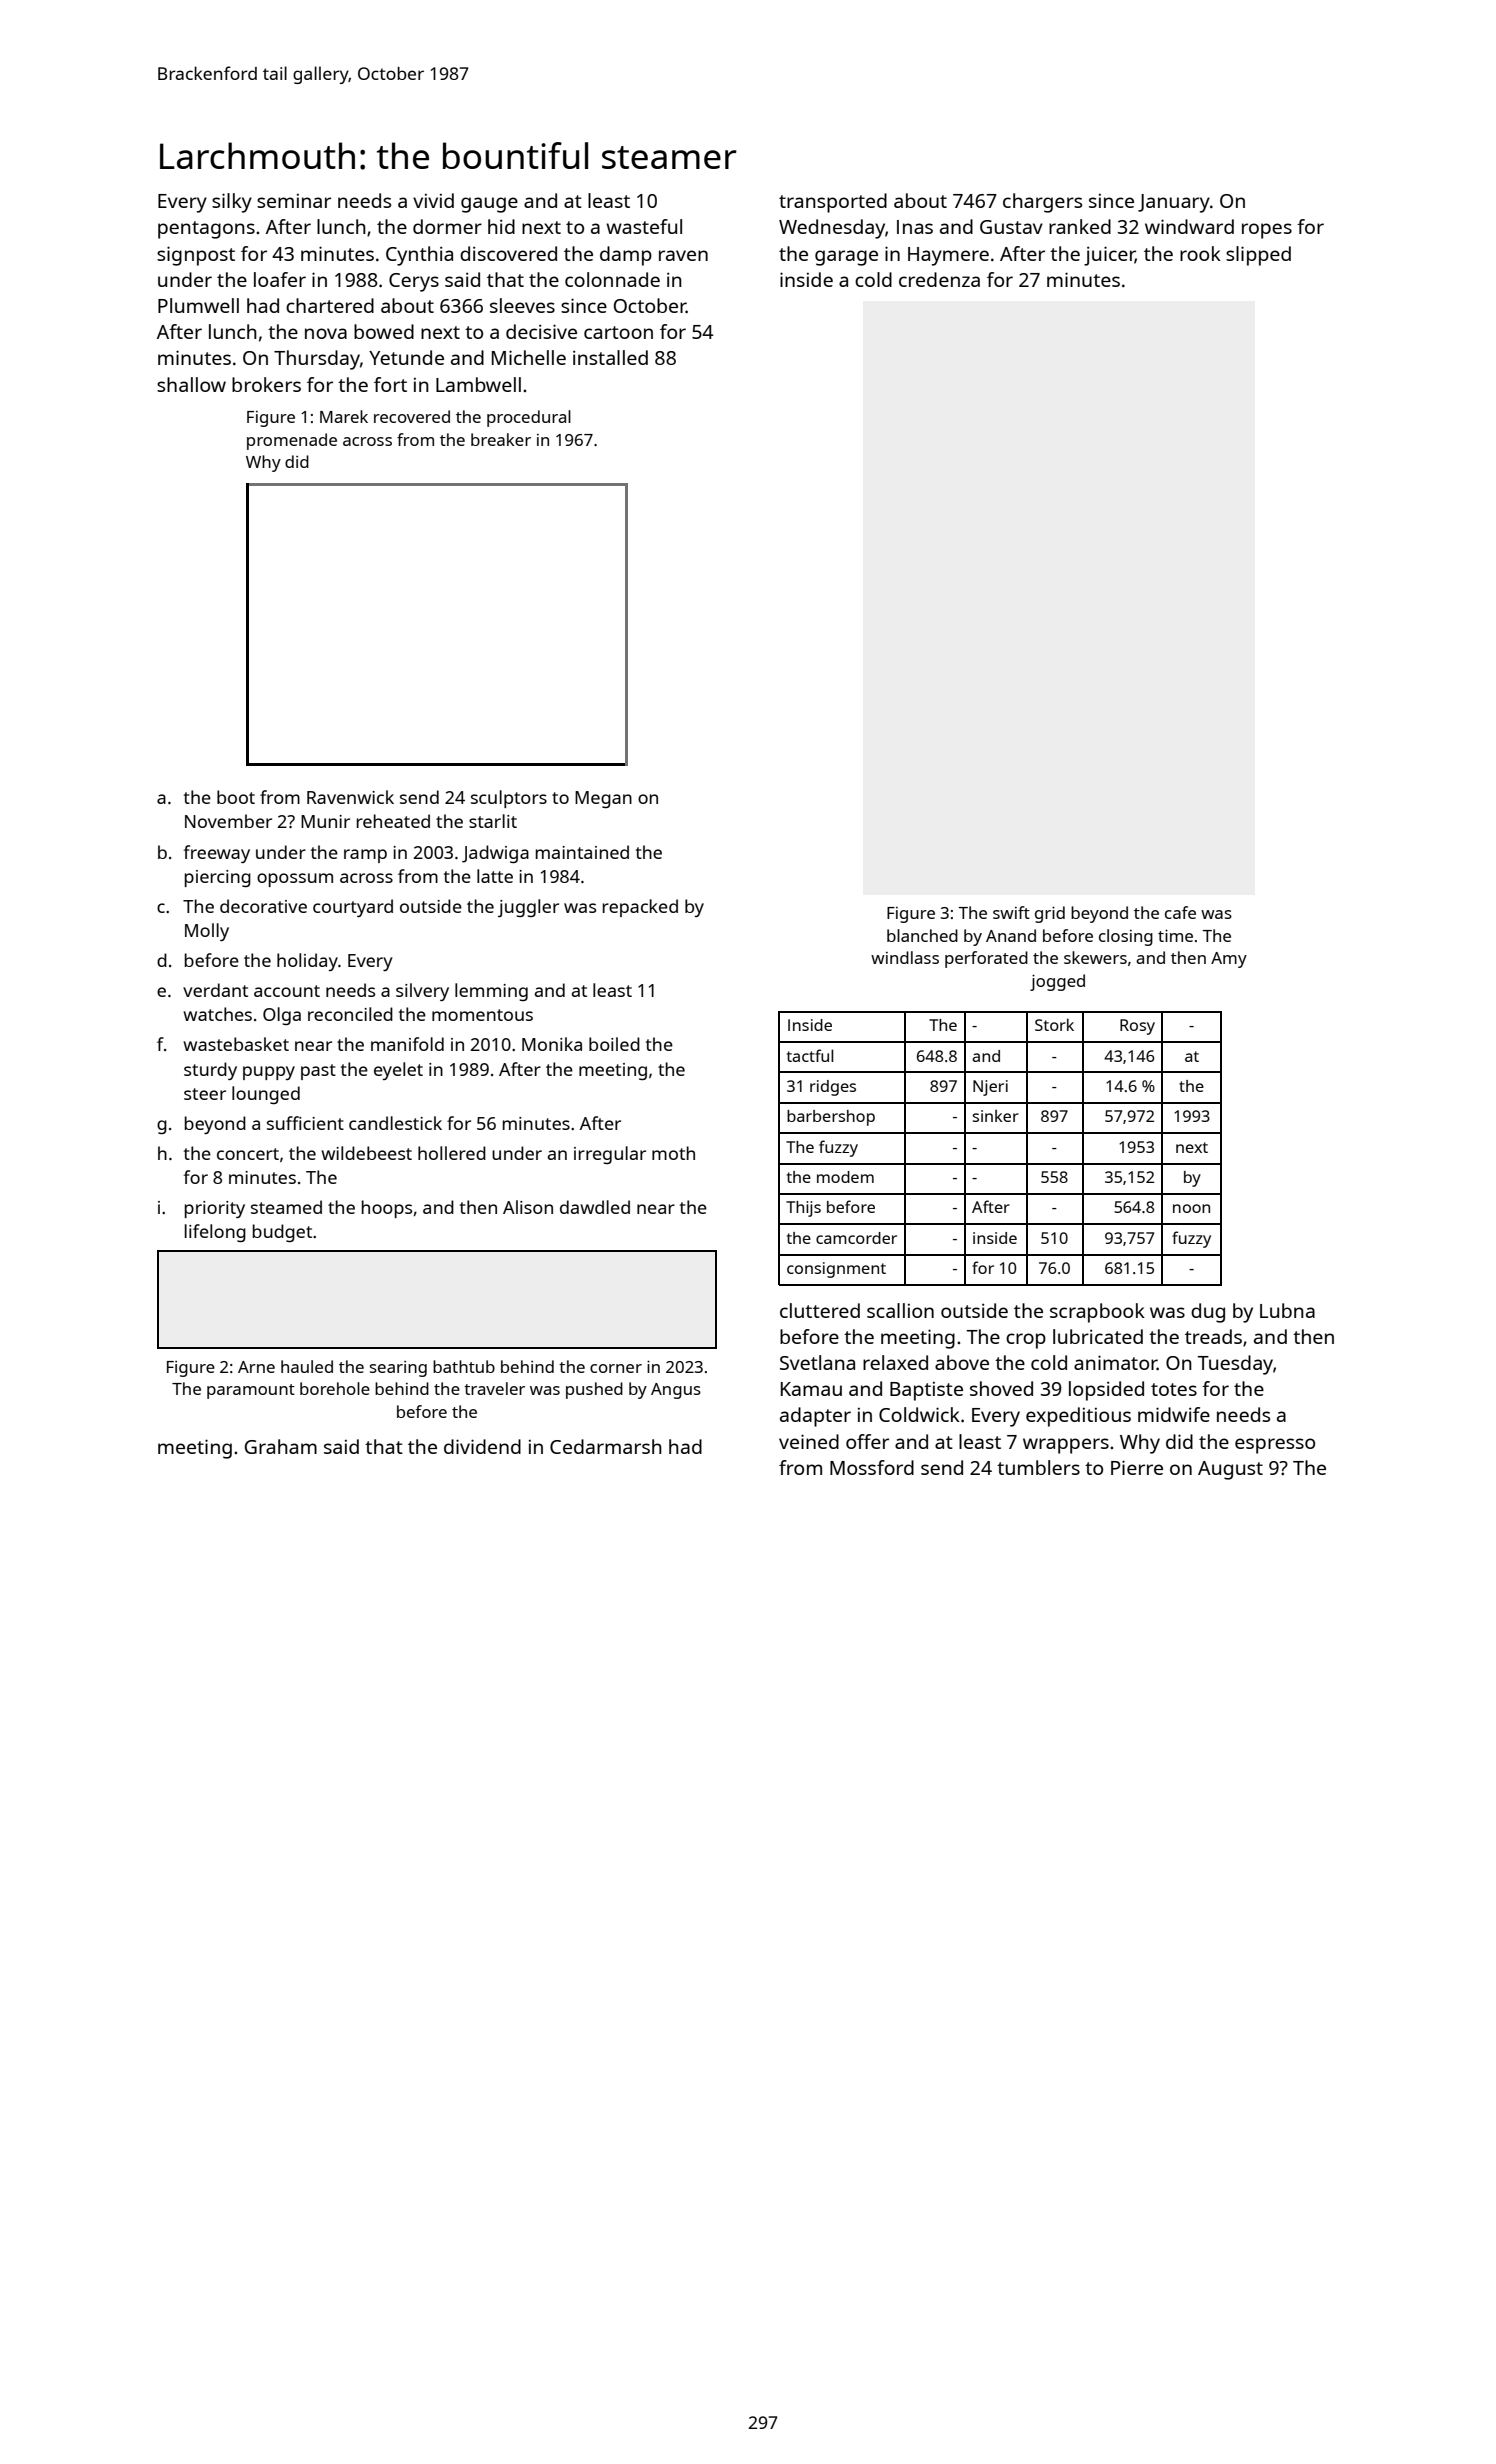 This screenshot has height=2464, width=1496. Describe the element at coordinates (1287, 1310) in the screenshot. I see `Lubna` at that location.
